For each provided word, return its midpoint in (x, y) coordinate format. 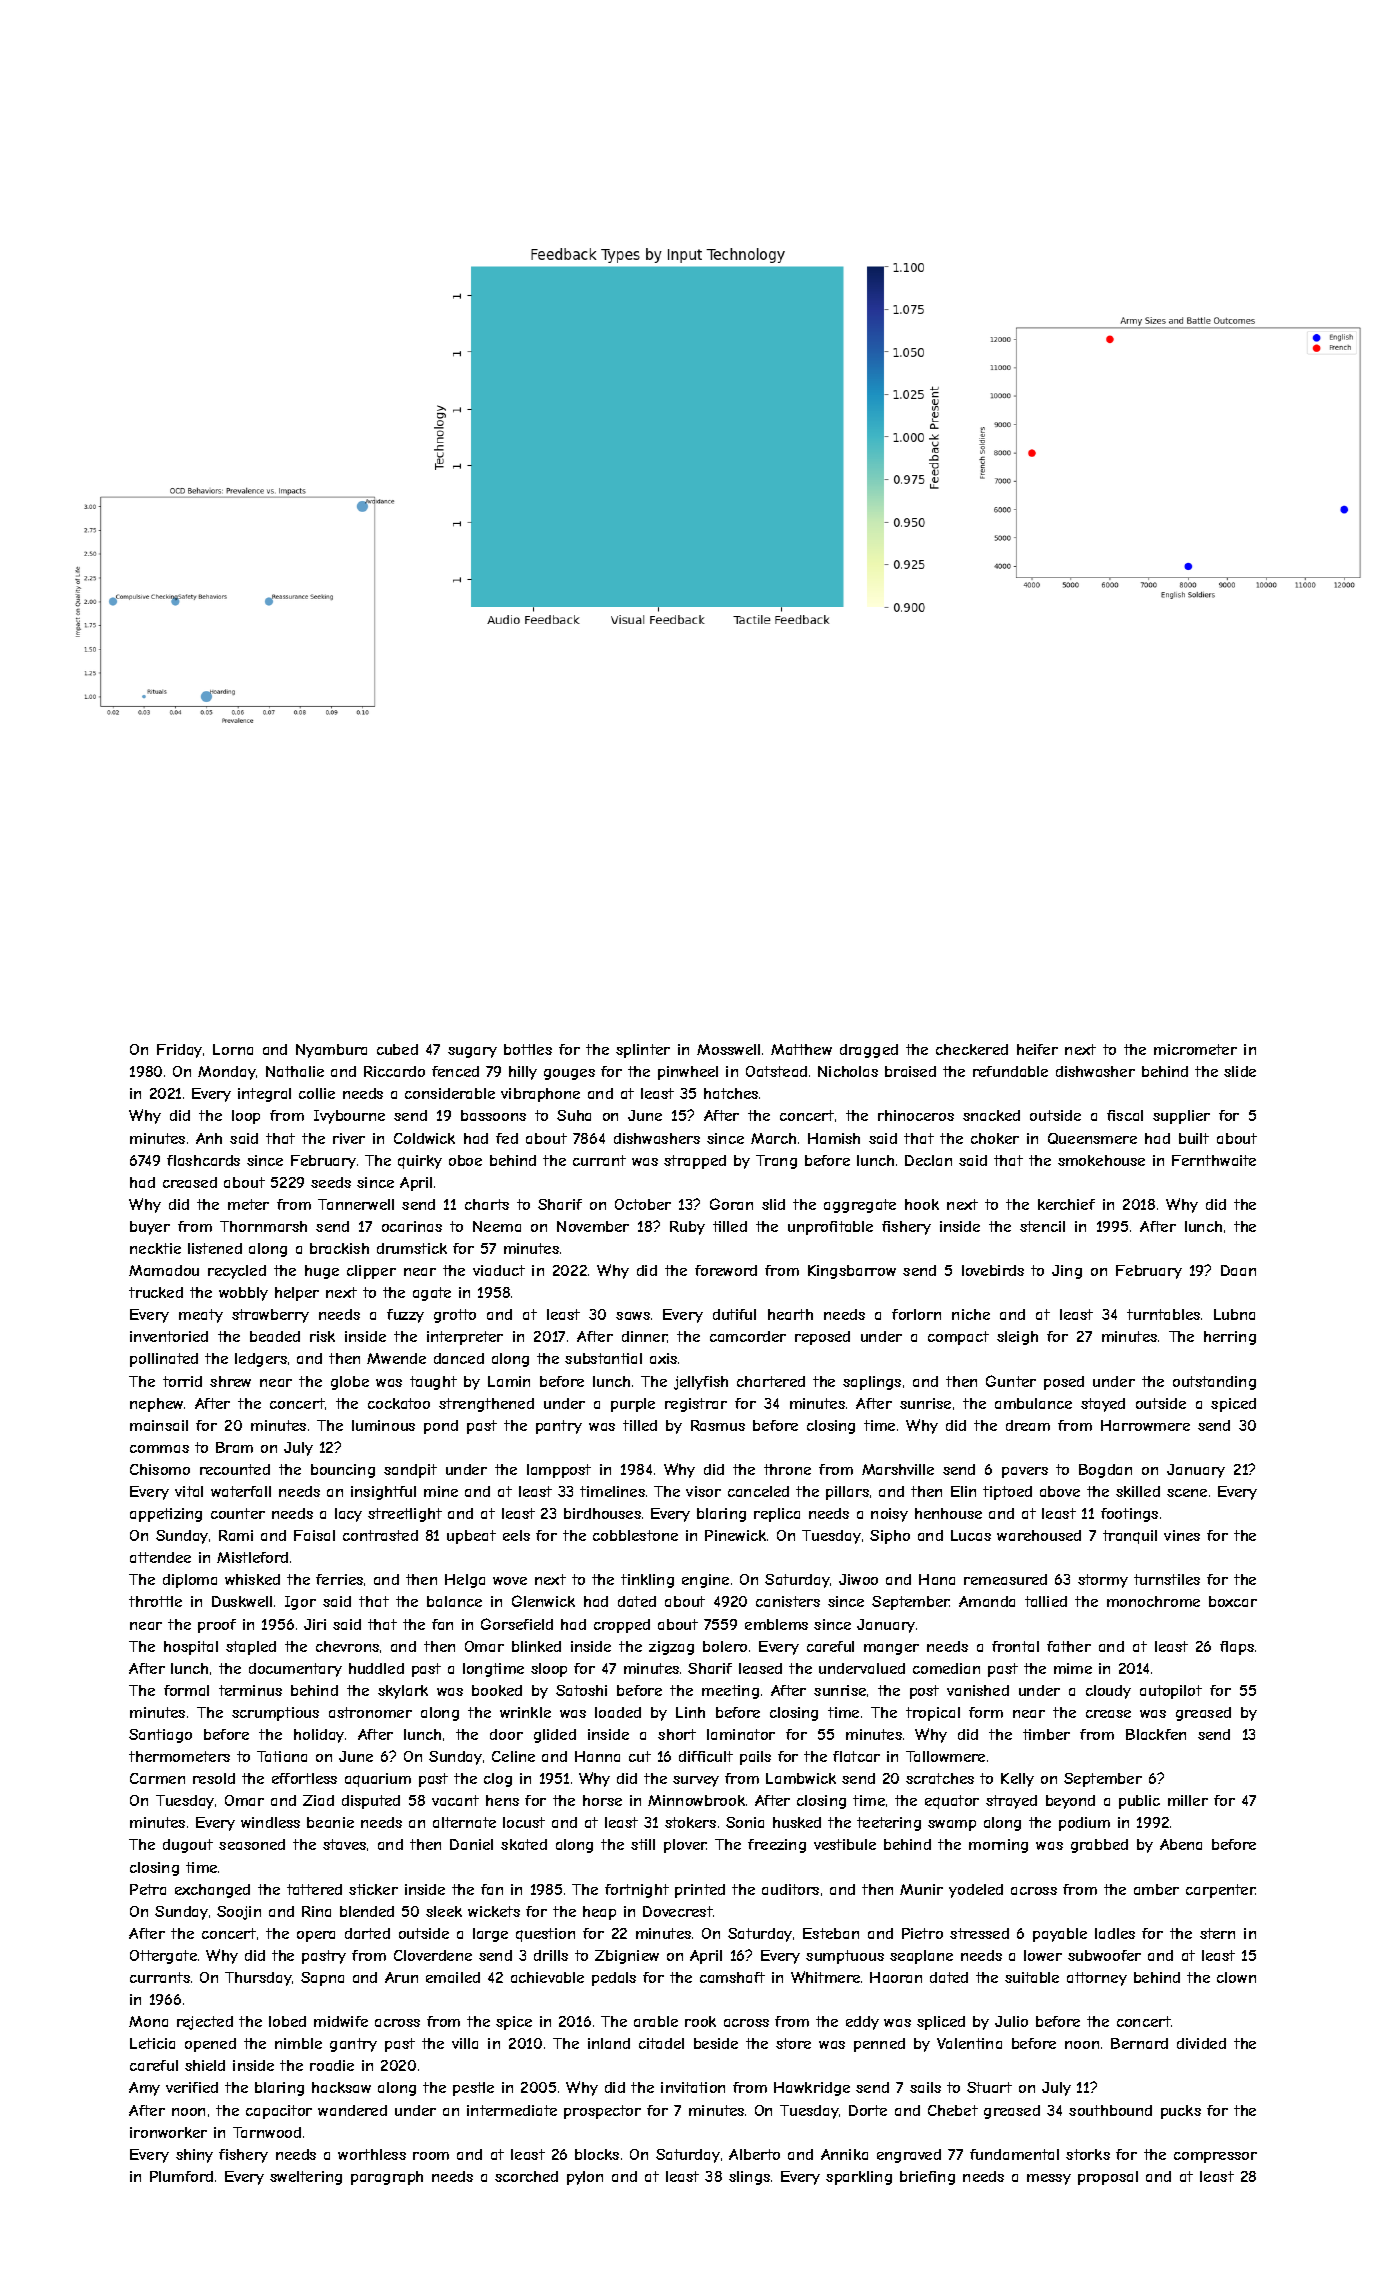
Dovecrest (678, 1911)
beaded (275, 1336)
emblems (776, 1624)
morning (998, 1846)
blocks (597, 2154)
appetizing (166, 1515)
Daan (1238, 1270)
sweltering (306, 2178)
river (349, 1138)
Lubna (1234, 1314)
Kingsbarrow (852, 1272)
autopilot (1171, 1692)
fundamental (1014, 2154)
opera (316, 1936)
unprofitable (830, 1228)
